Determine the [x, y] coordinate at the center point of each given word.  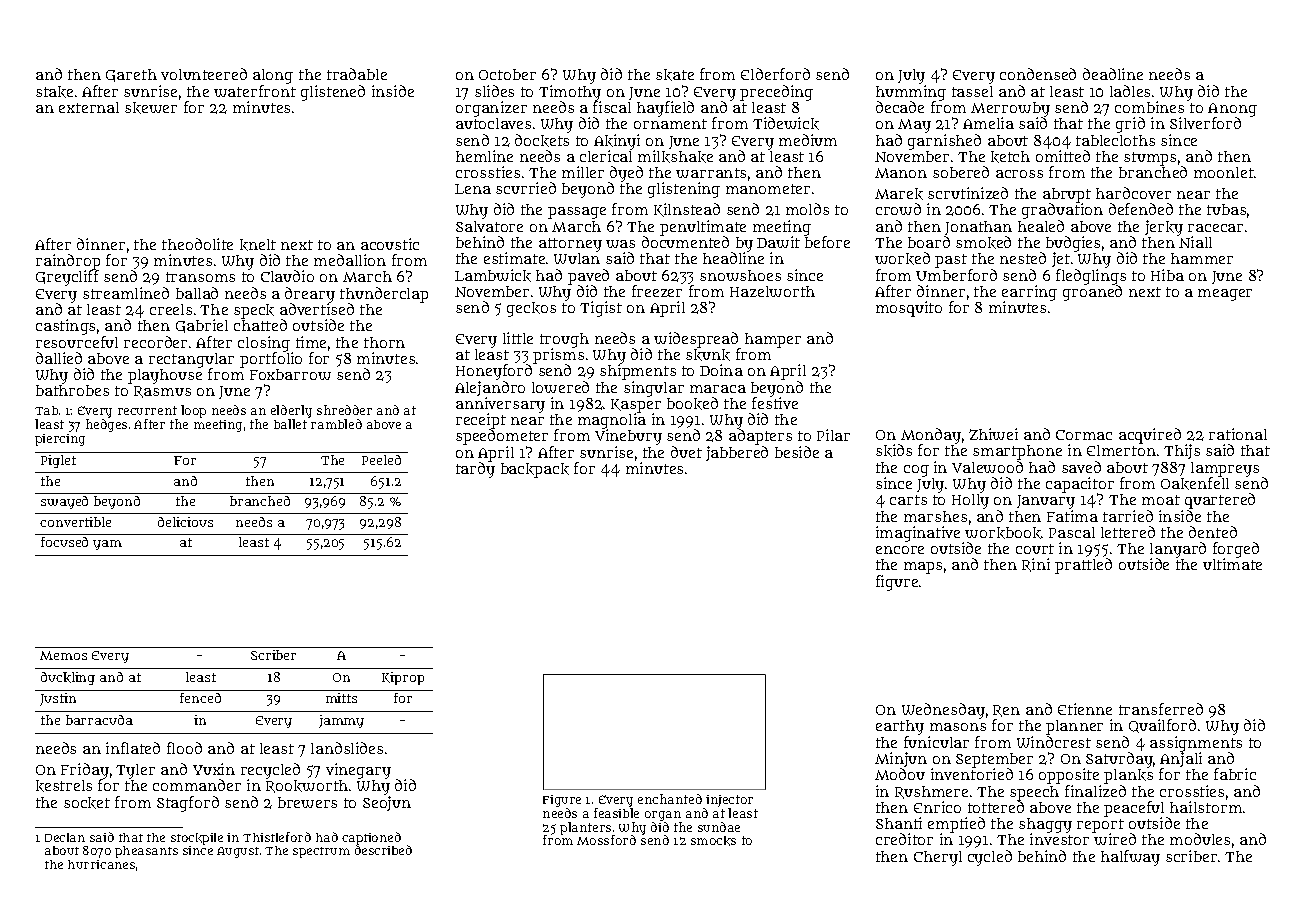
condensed [1038, 74]
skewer [151, 108]
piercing [60, 440]
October [507, 74]
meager [1225, 295]
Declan [65, 837]
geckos [531, 309]
